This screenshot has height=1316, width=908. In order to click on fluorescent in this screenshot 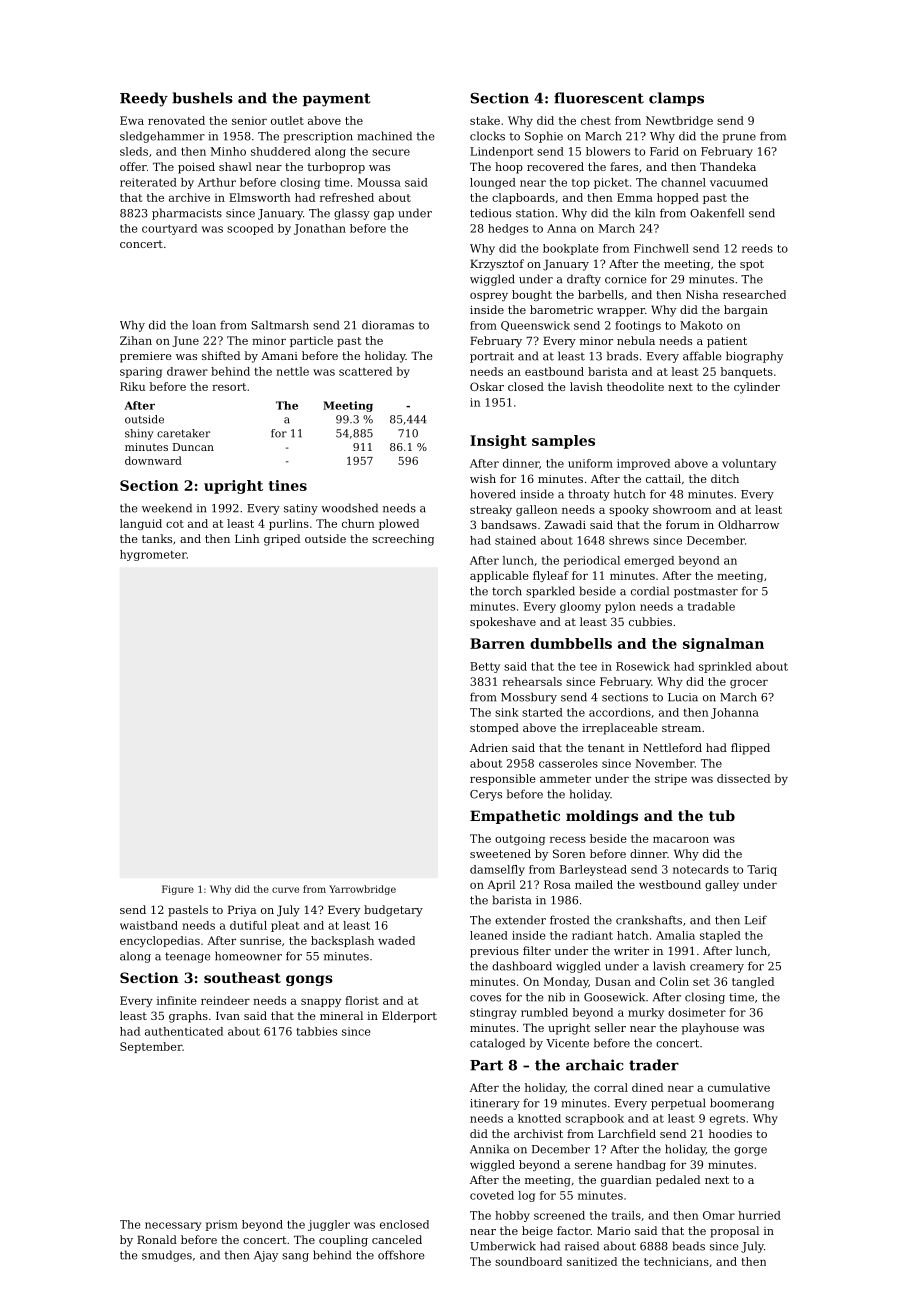, I will do `click(599, 98)`.
